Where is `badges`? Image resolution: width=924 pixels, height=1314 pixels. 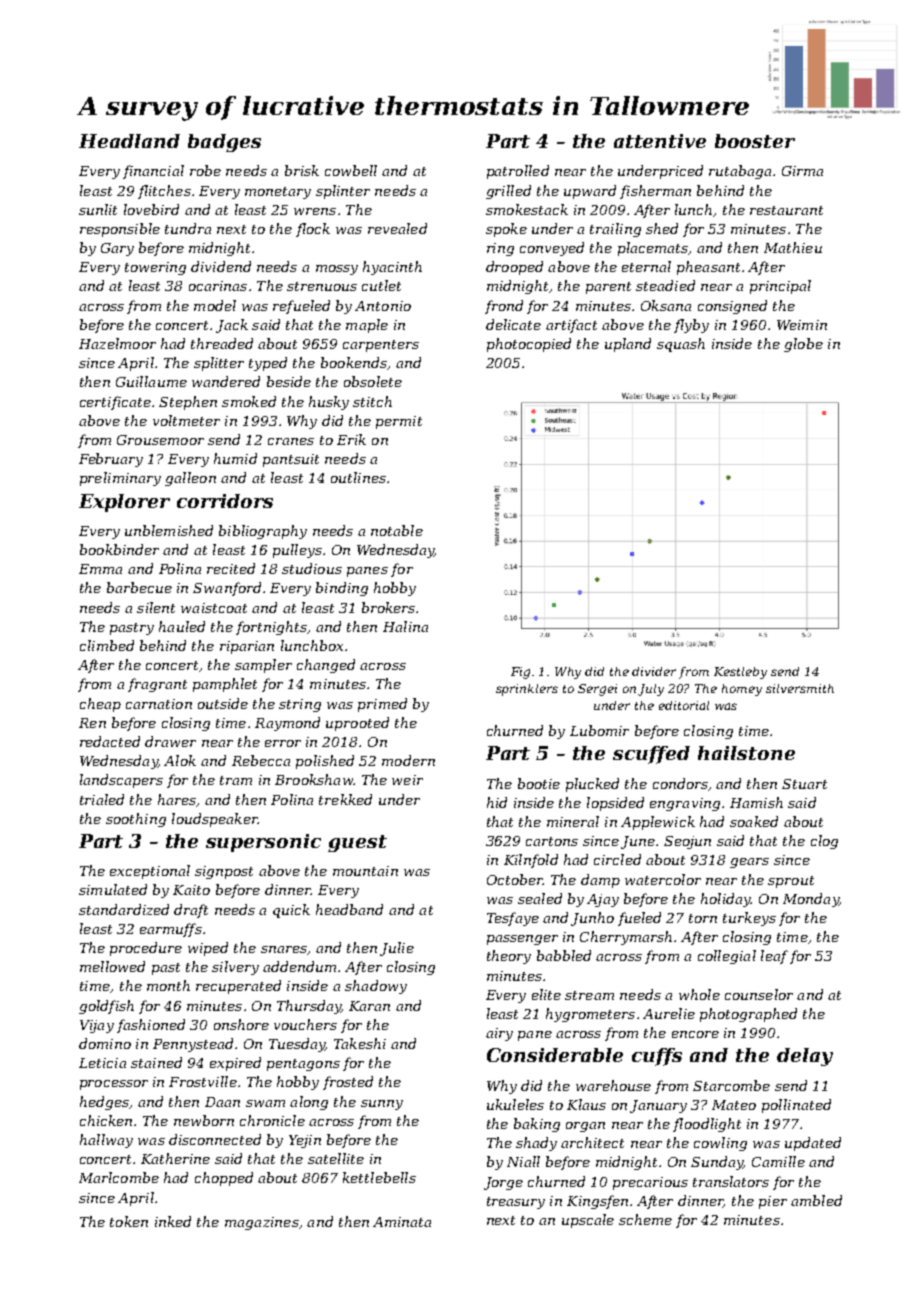
badges is located at coordinates (224, 143).
